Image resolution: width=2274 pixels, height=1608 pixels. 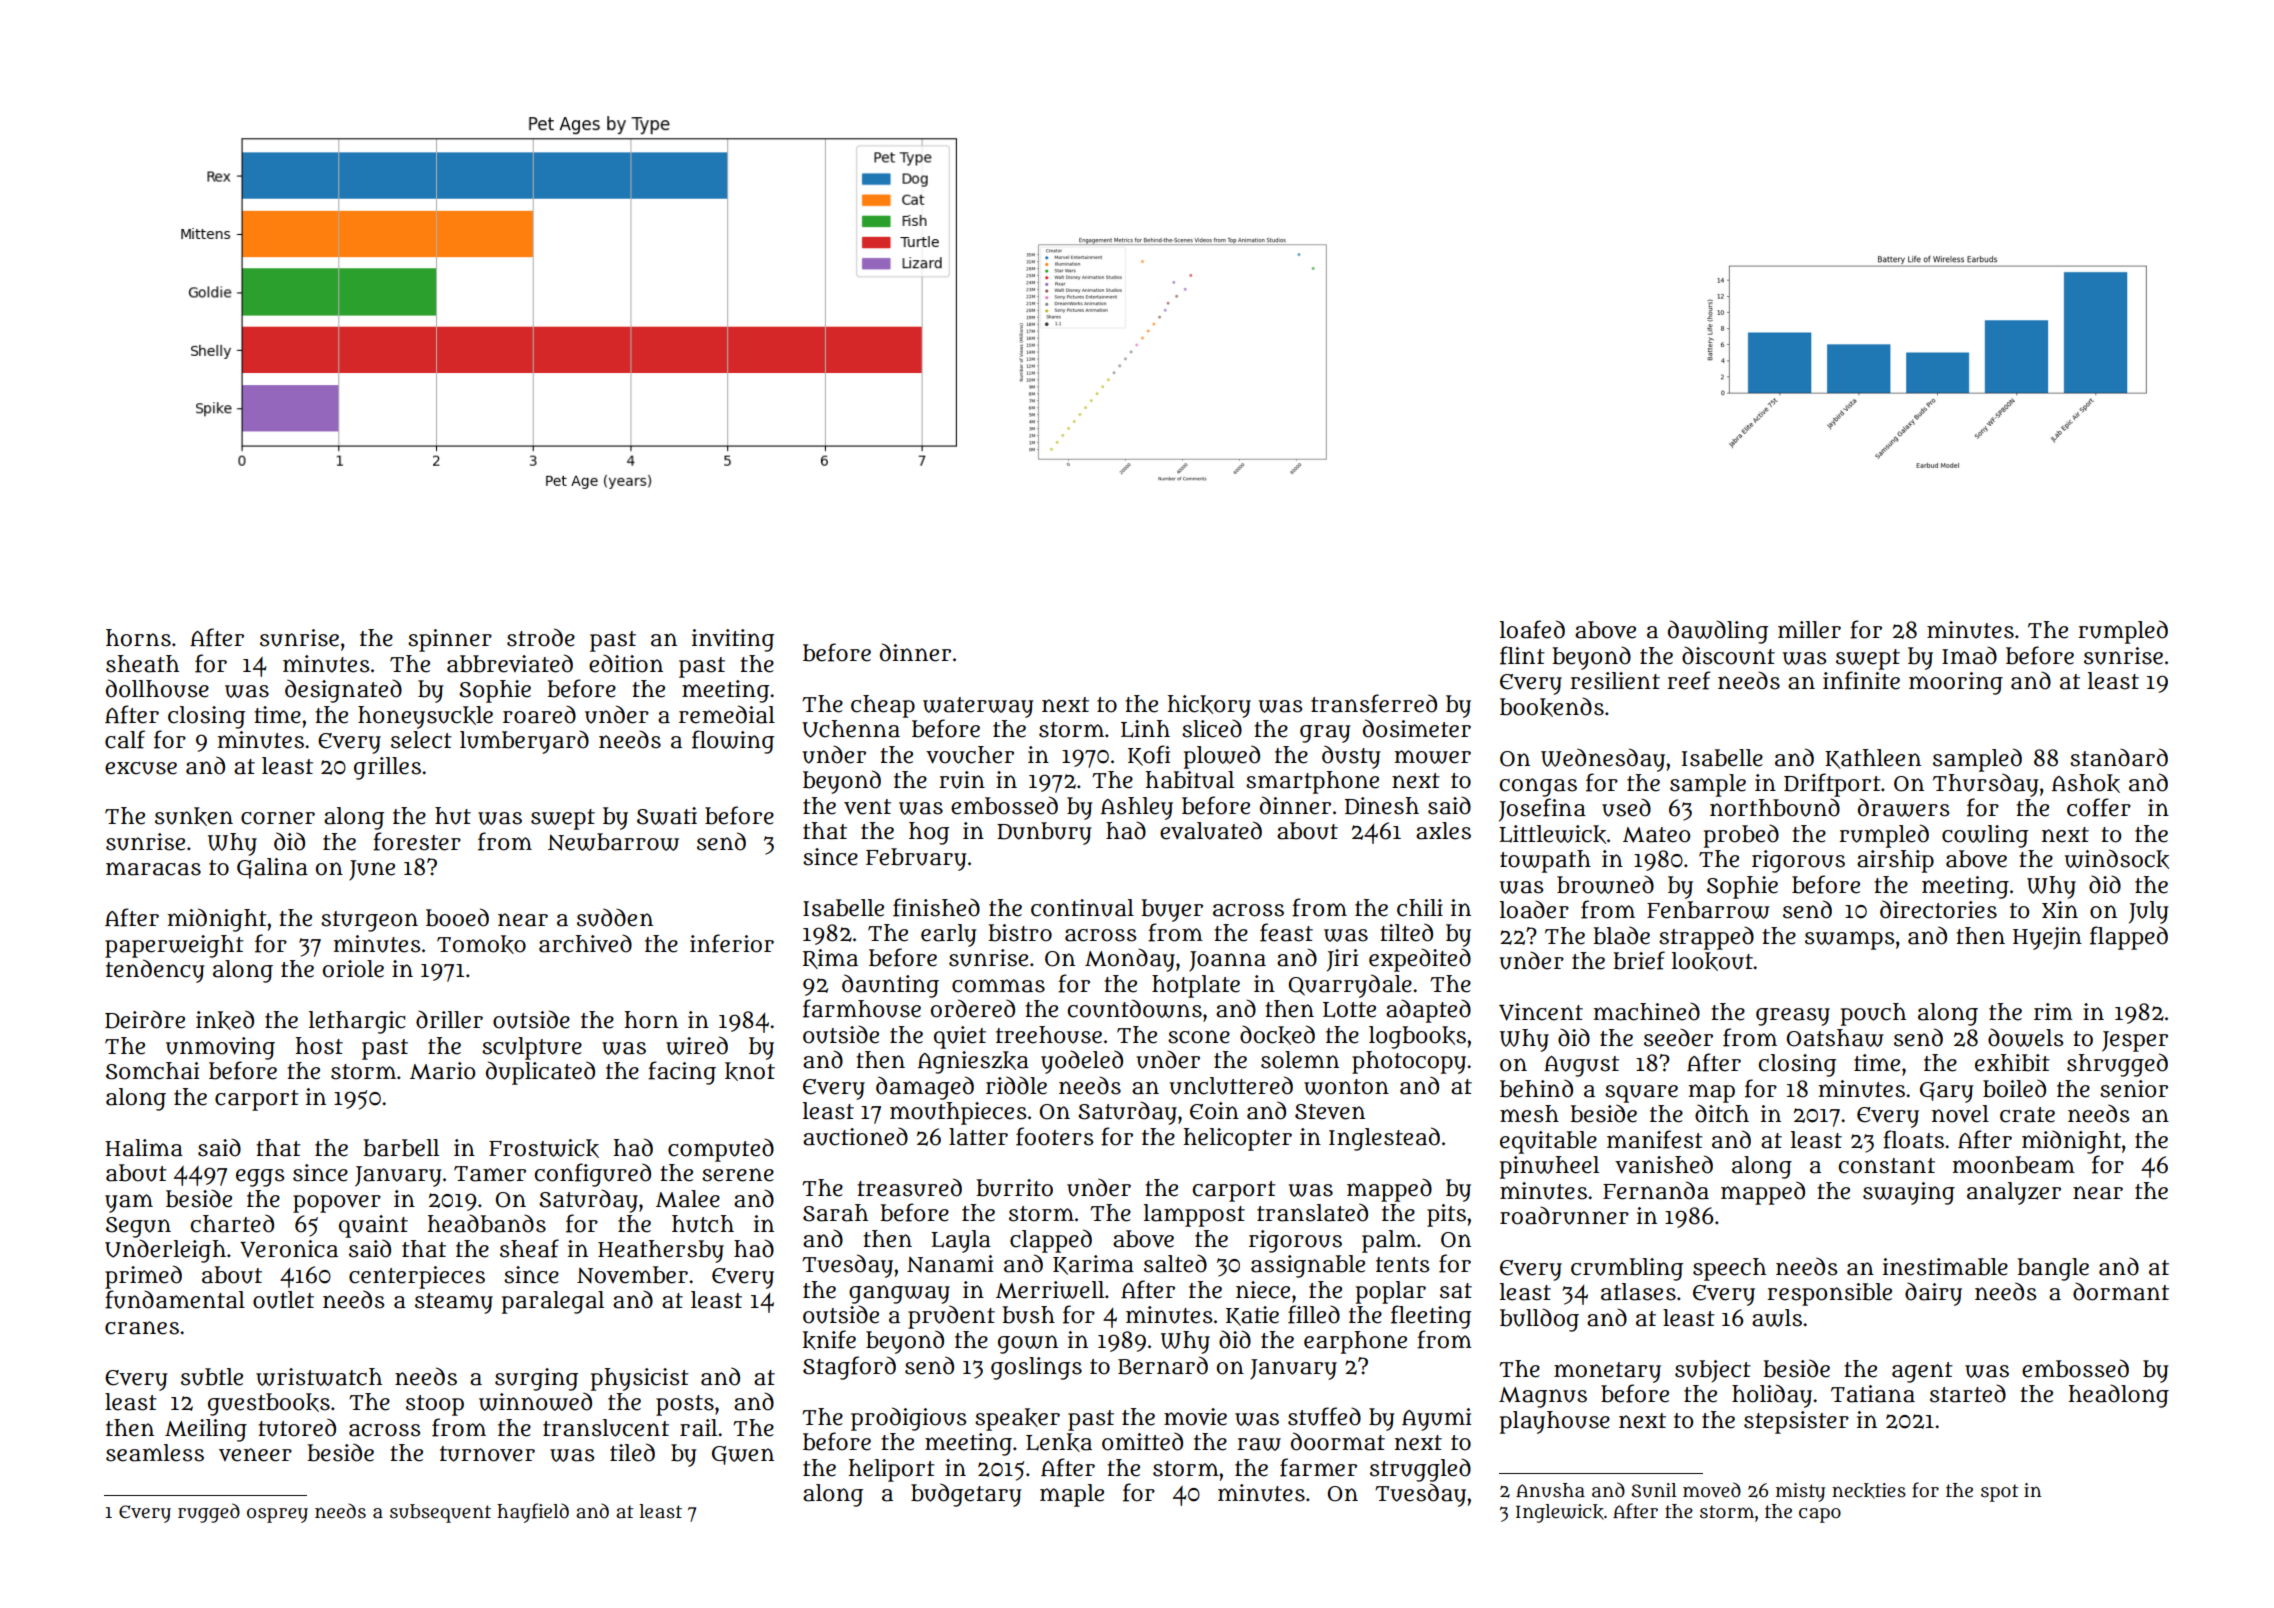 I want to click on serene, so click(x=738, y=1175).
